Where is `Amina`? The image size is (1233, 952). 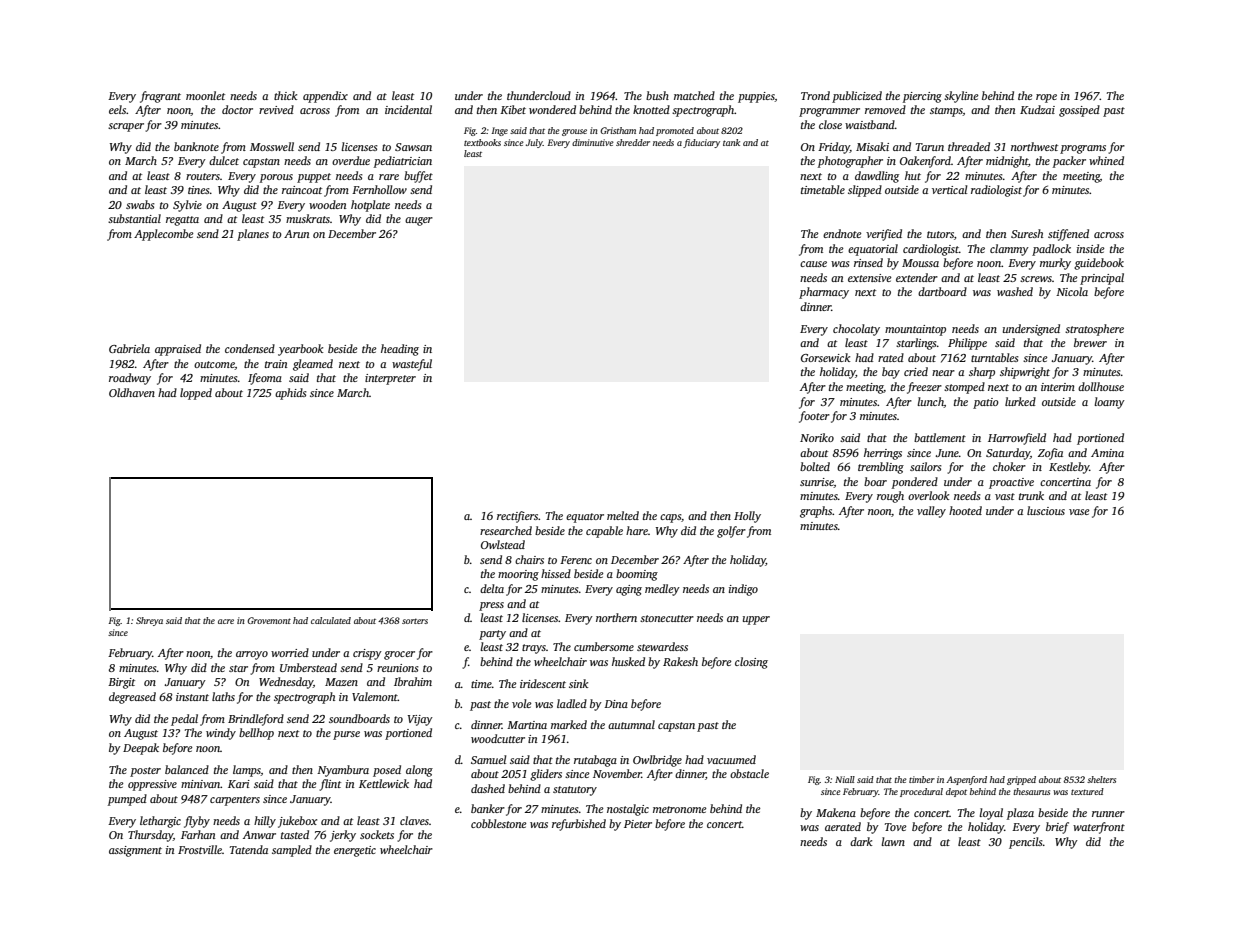
Amina is located at coordinates (1107, 453).
